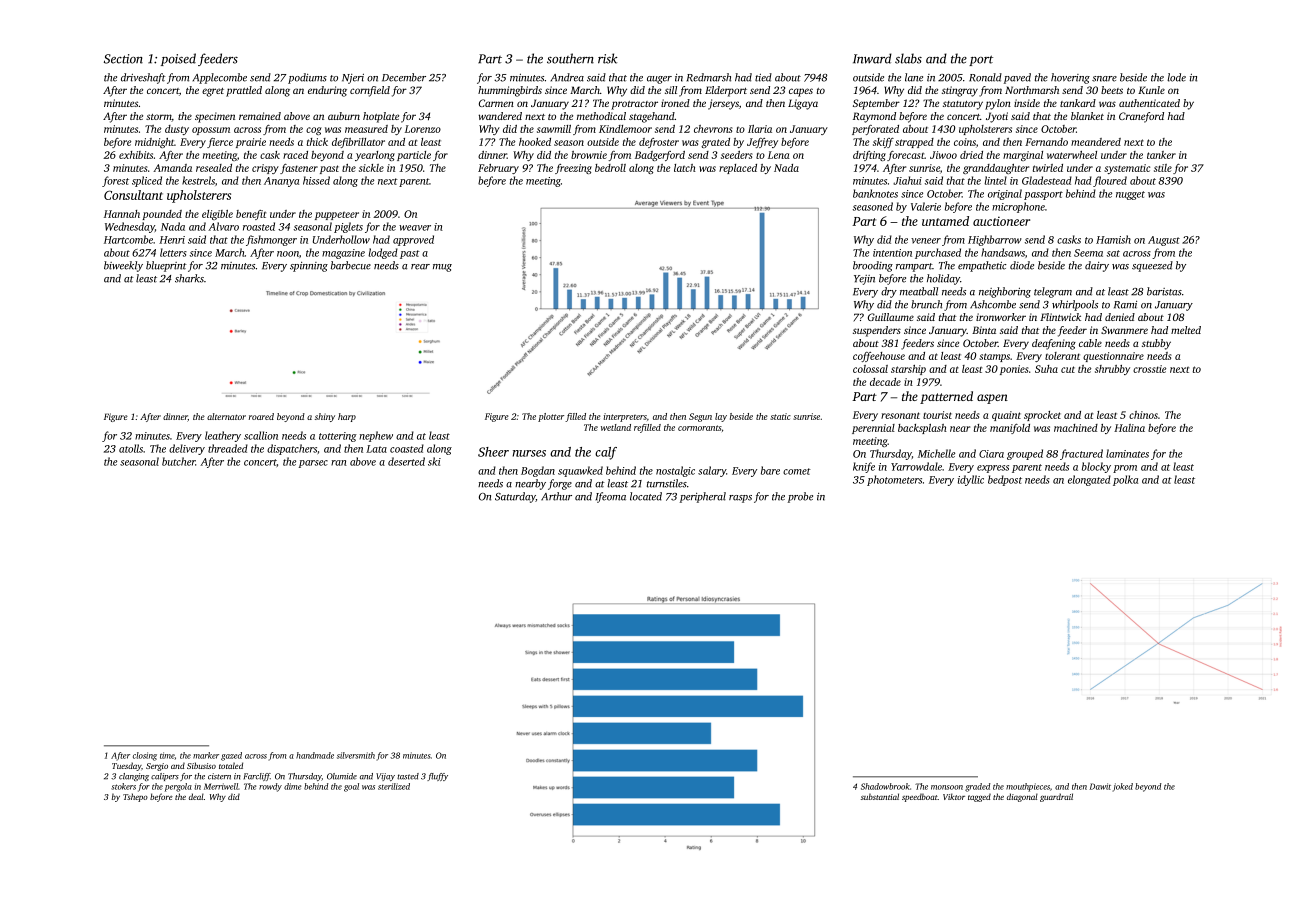 This document has height=924, width=1308. I want to click on goal, so click(351, 787).
